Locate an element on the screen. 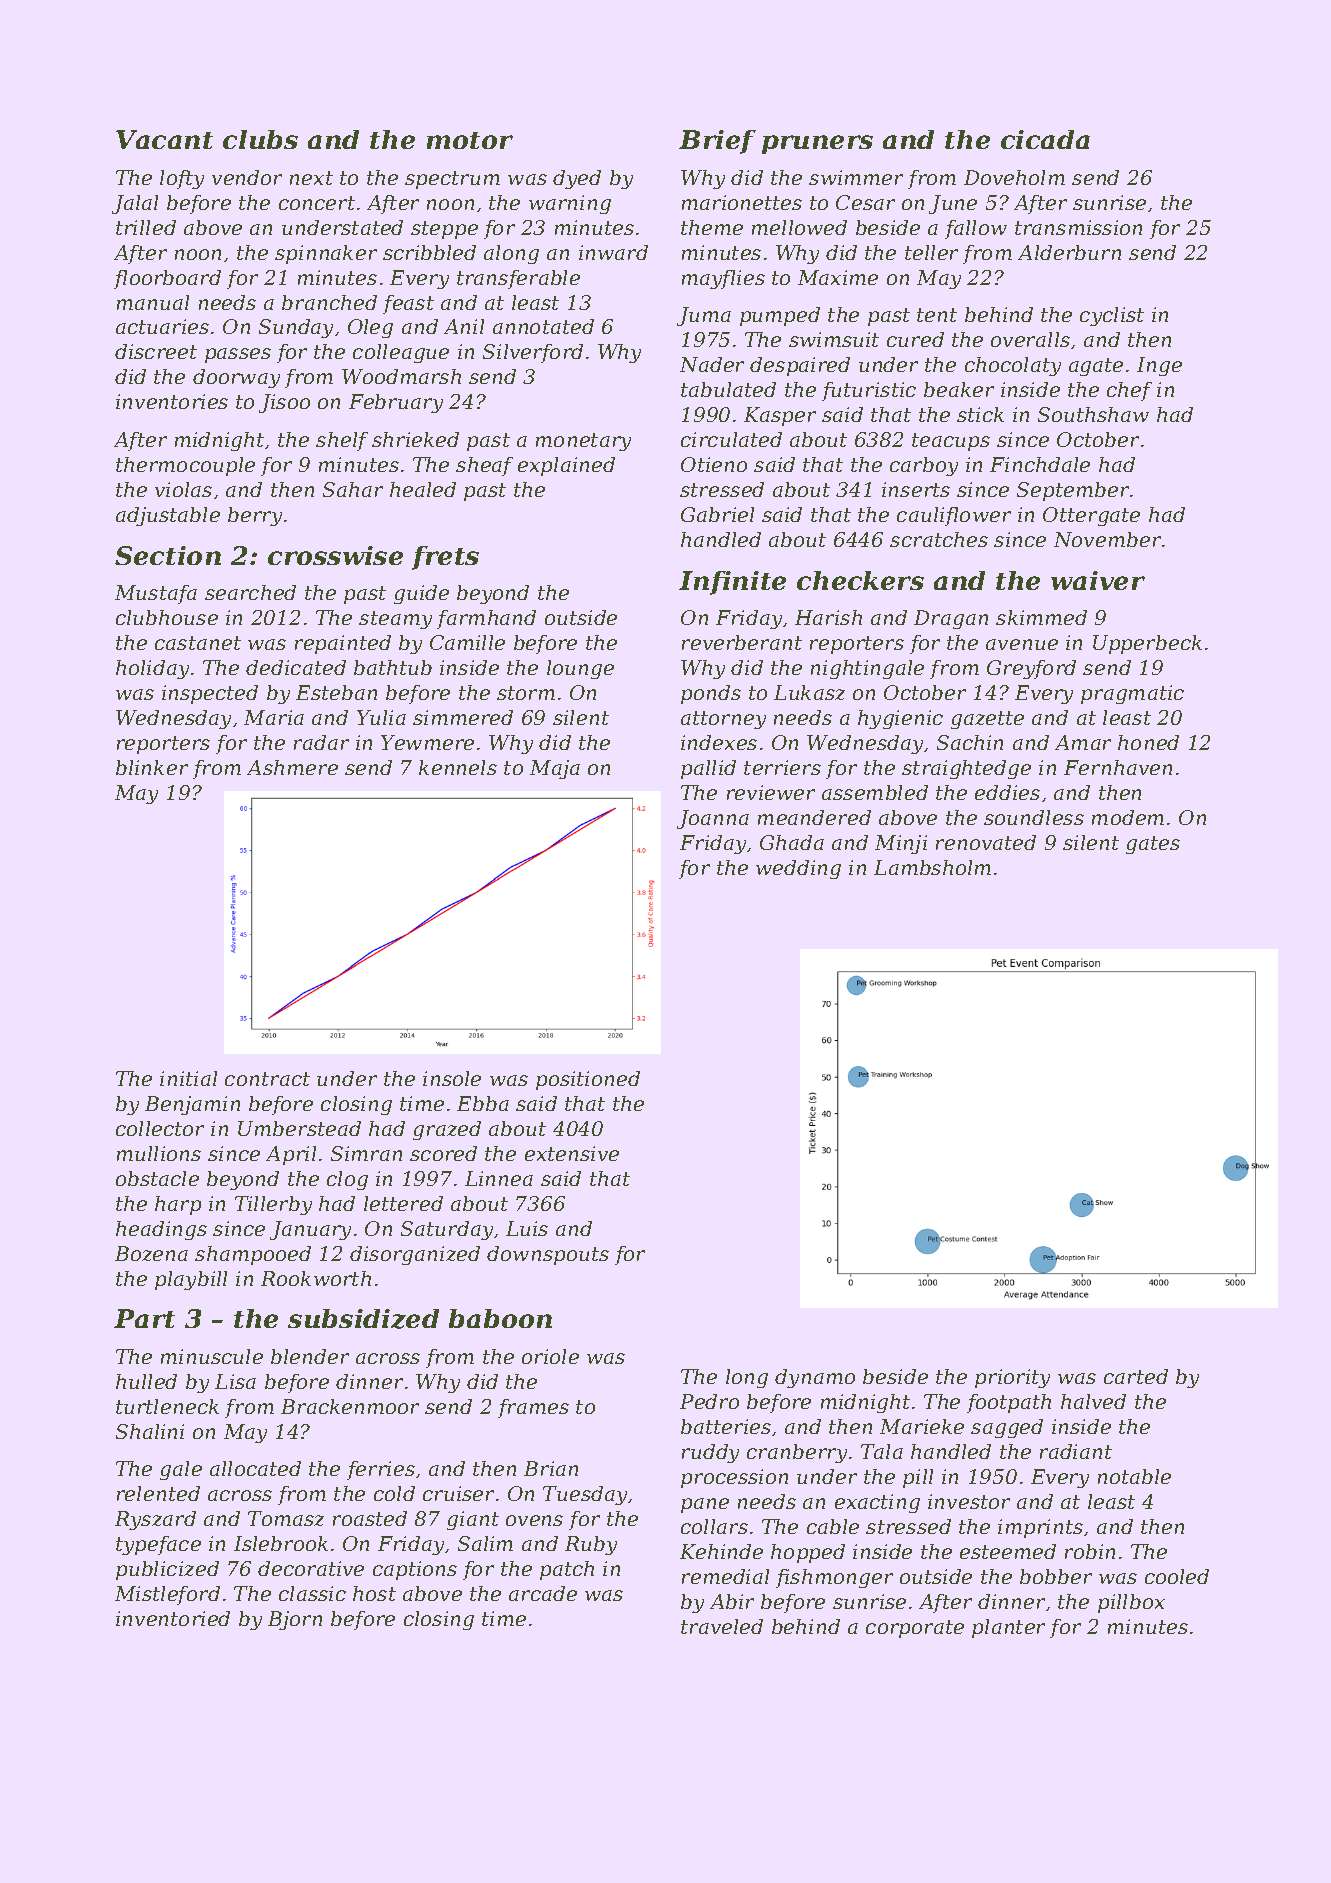 The image size is (1331, 1883). blinker is located at coordinates (152, 767).
